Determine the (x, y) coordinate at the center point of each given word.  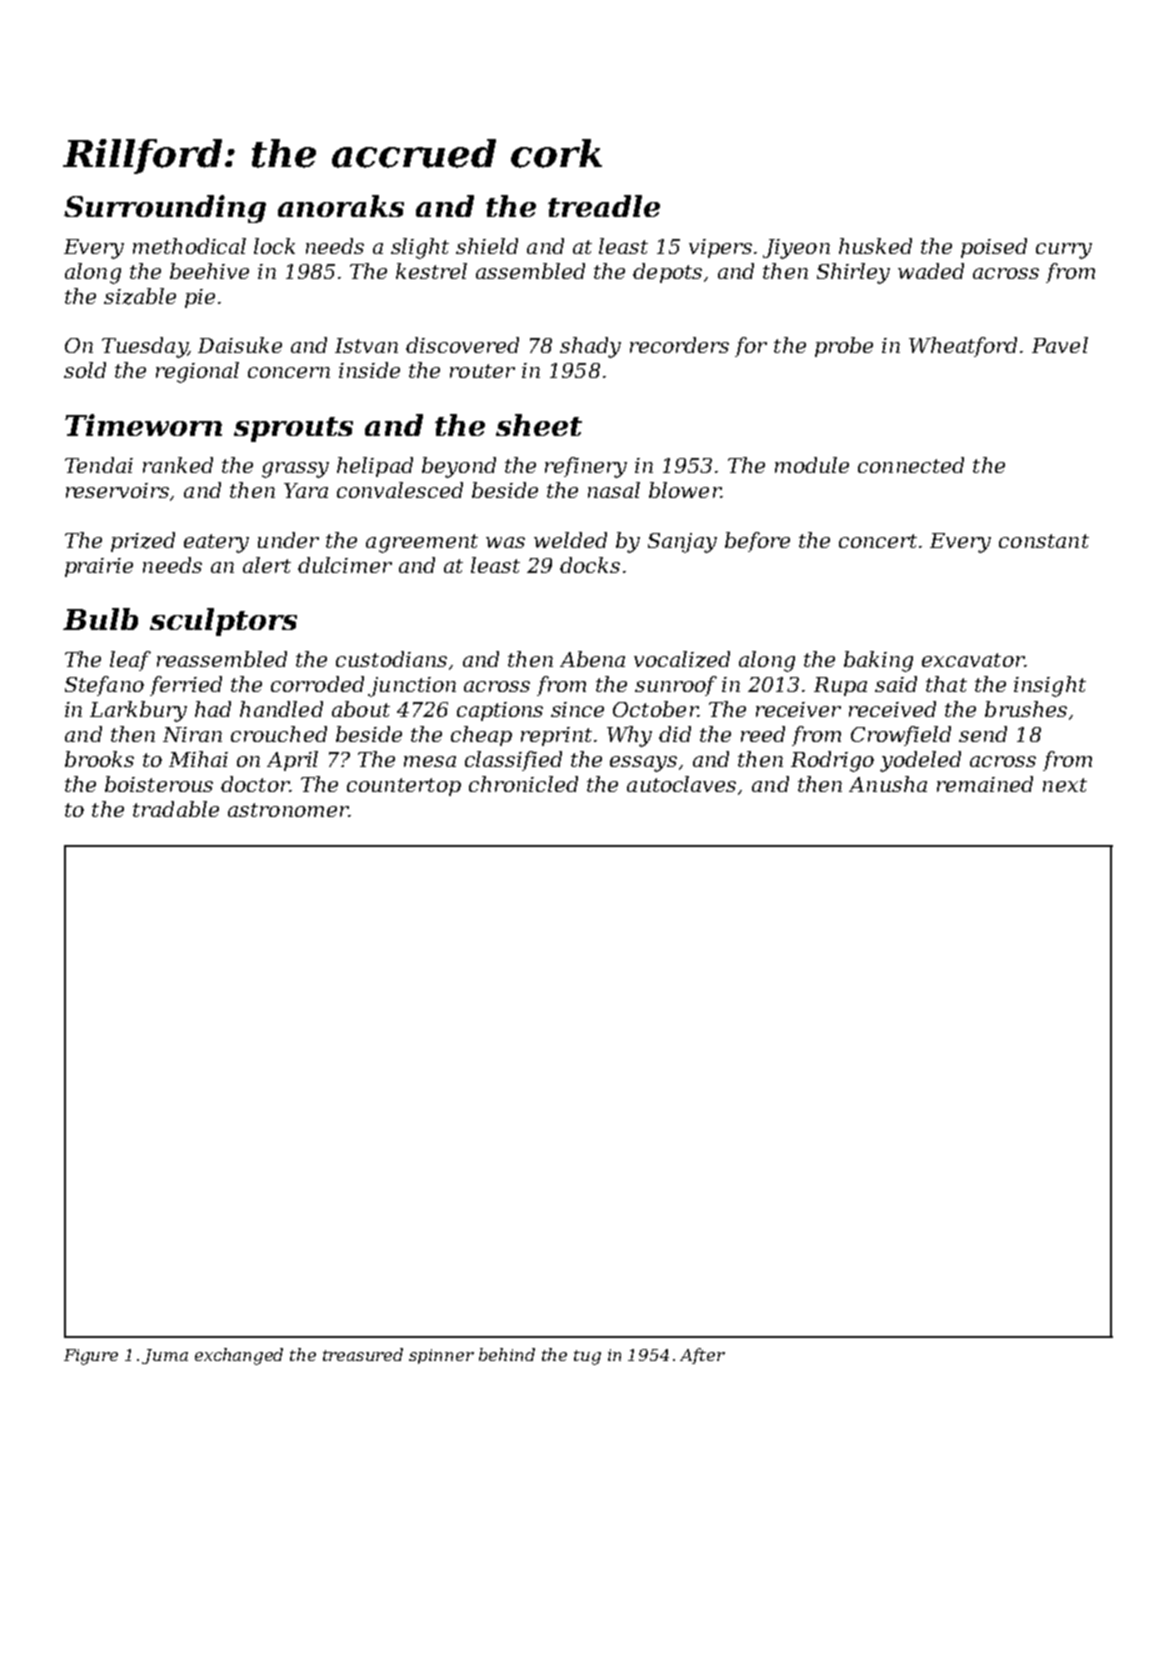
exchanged (239, 1356)
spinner (441, 1356)
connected (911, 465)
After (702, 1356)
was (505, 542)
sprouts (293, 429)
